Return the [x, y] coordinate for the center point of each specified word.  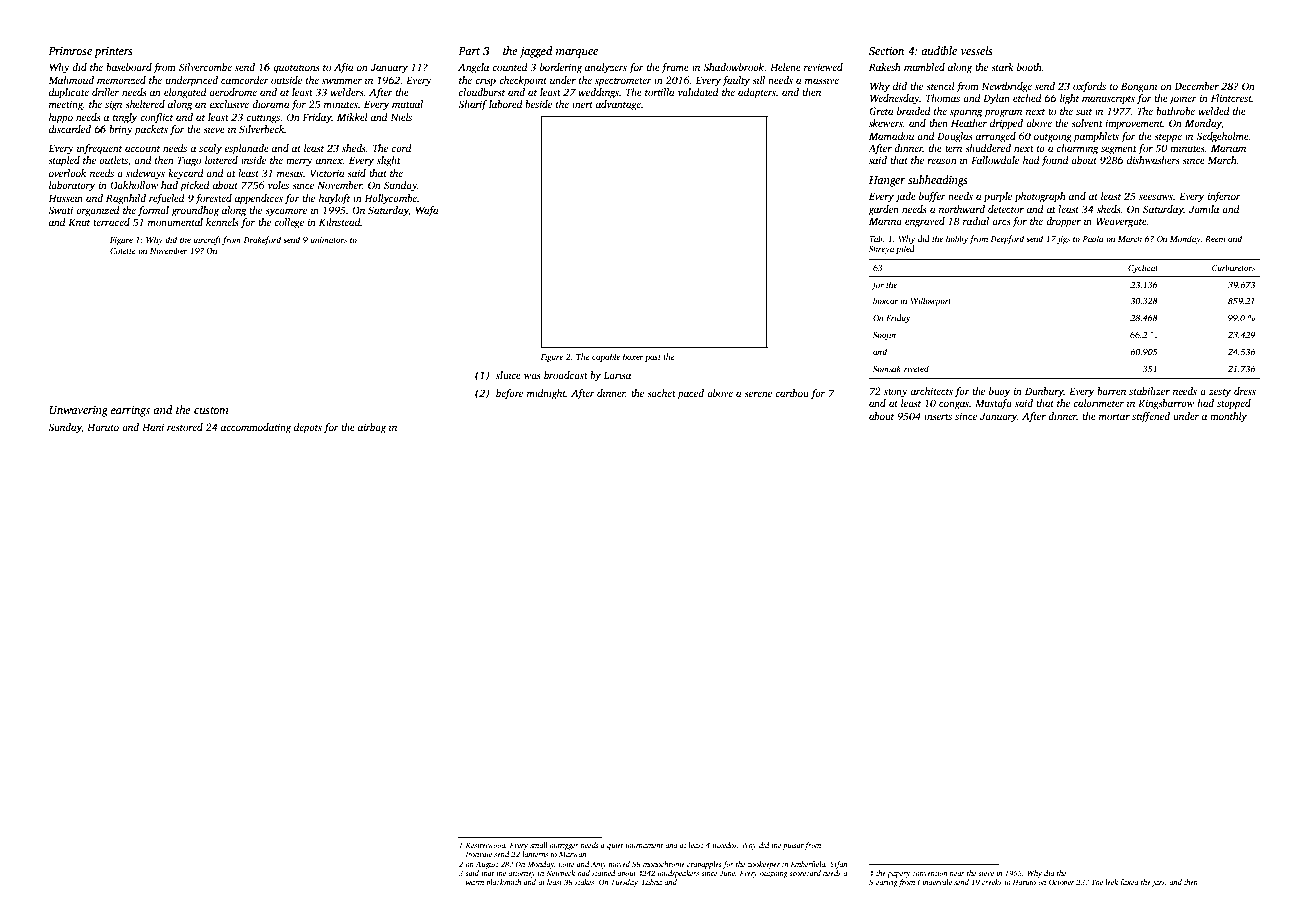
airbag [372, 428]
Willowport [931, 301]
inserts [938, 416]
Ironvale [479, 854]
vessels [977, 50]
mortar [1114, 417]
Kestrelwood [486, 845]
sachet [661, 393]
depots [308, 428]
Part [469, 51]
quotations [296, 68]
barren [1111, 391]
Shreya [881, 249]
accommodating [256, 428]
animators [328, 240]
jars [1158, 883]
